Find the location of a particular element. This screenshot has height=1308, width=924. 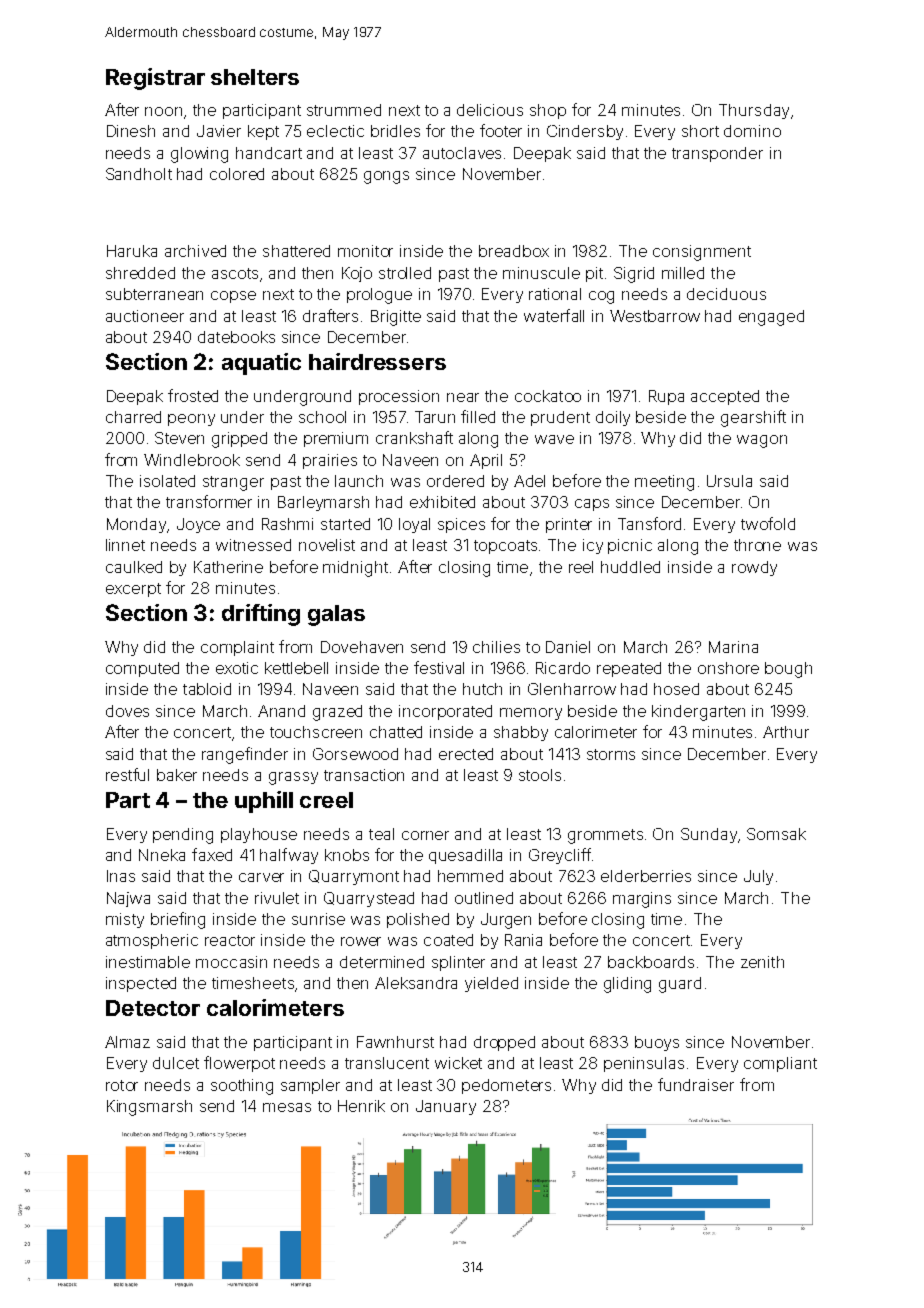

moccasin is located at coordinates (231, 962).
